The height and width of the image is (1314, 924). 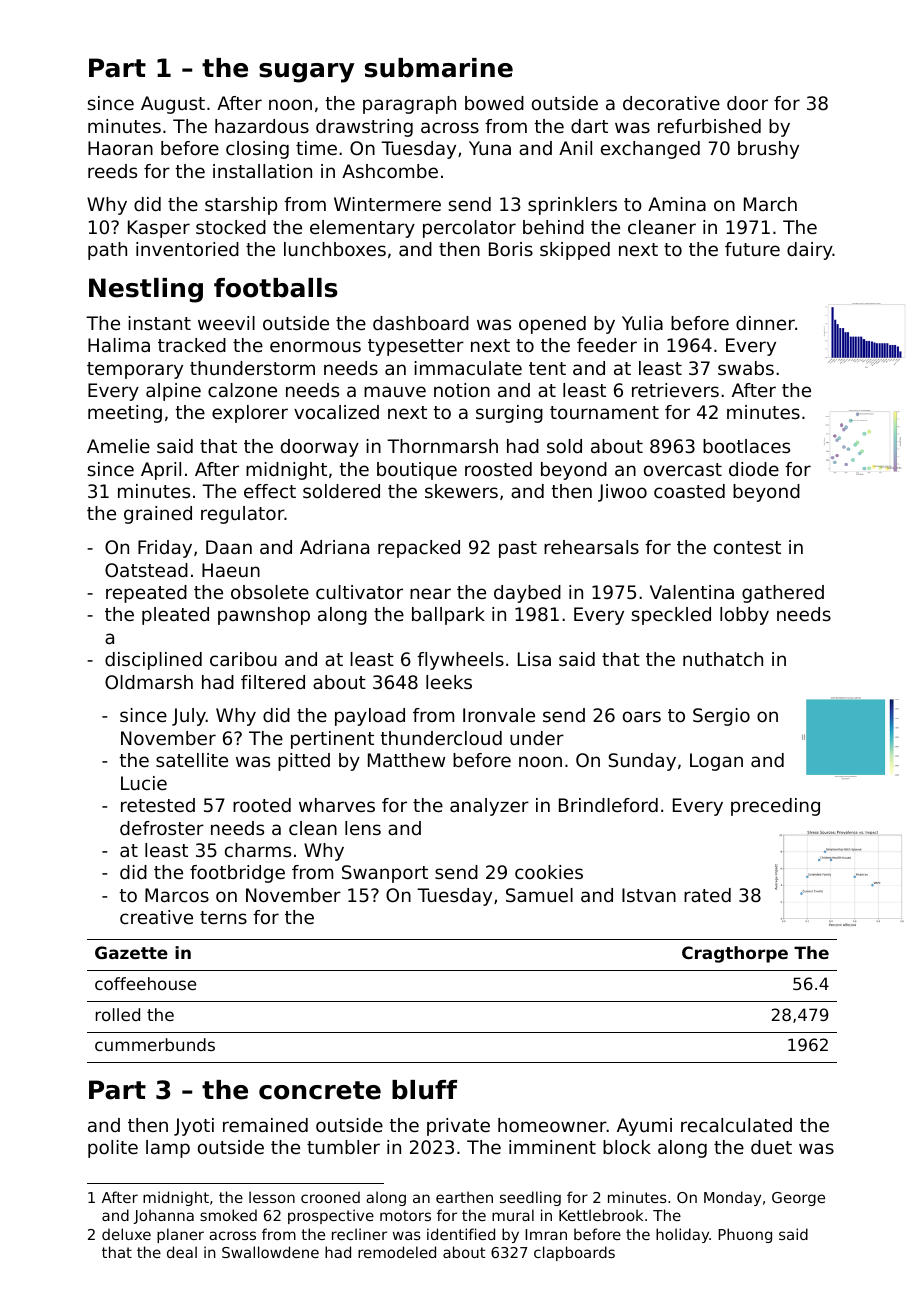 What do you see at coordinates (546, 1234) in the image?
I see `Imran` at bounding box center [546, 1234].
